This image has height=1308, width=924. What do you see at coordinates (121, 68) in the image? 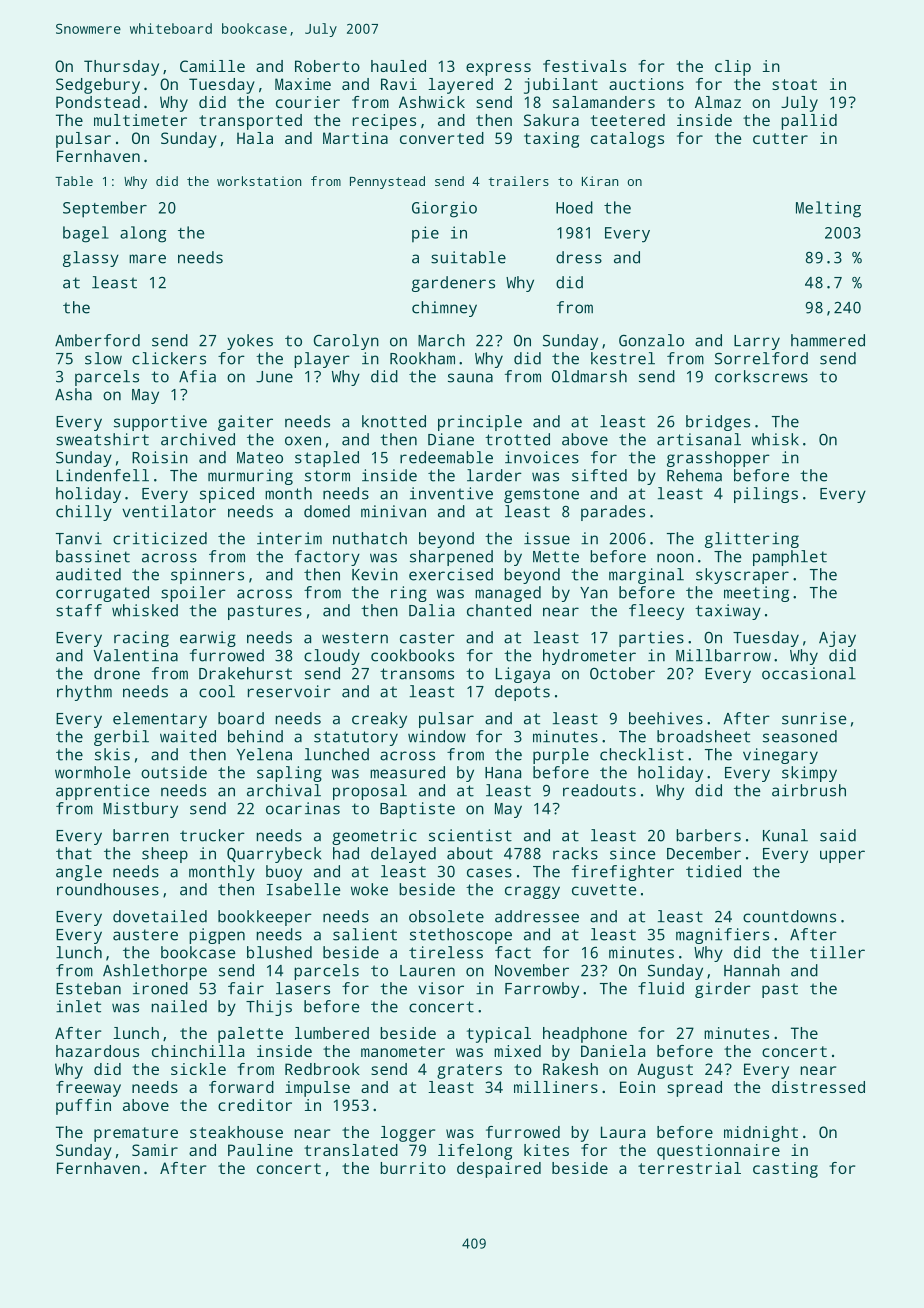
I see `Thursday` at bounding box center [121, 68].
